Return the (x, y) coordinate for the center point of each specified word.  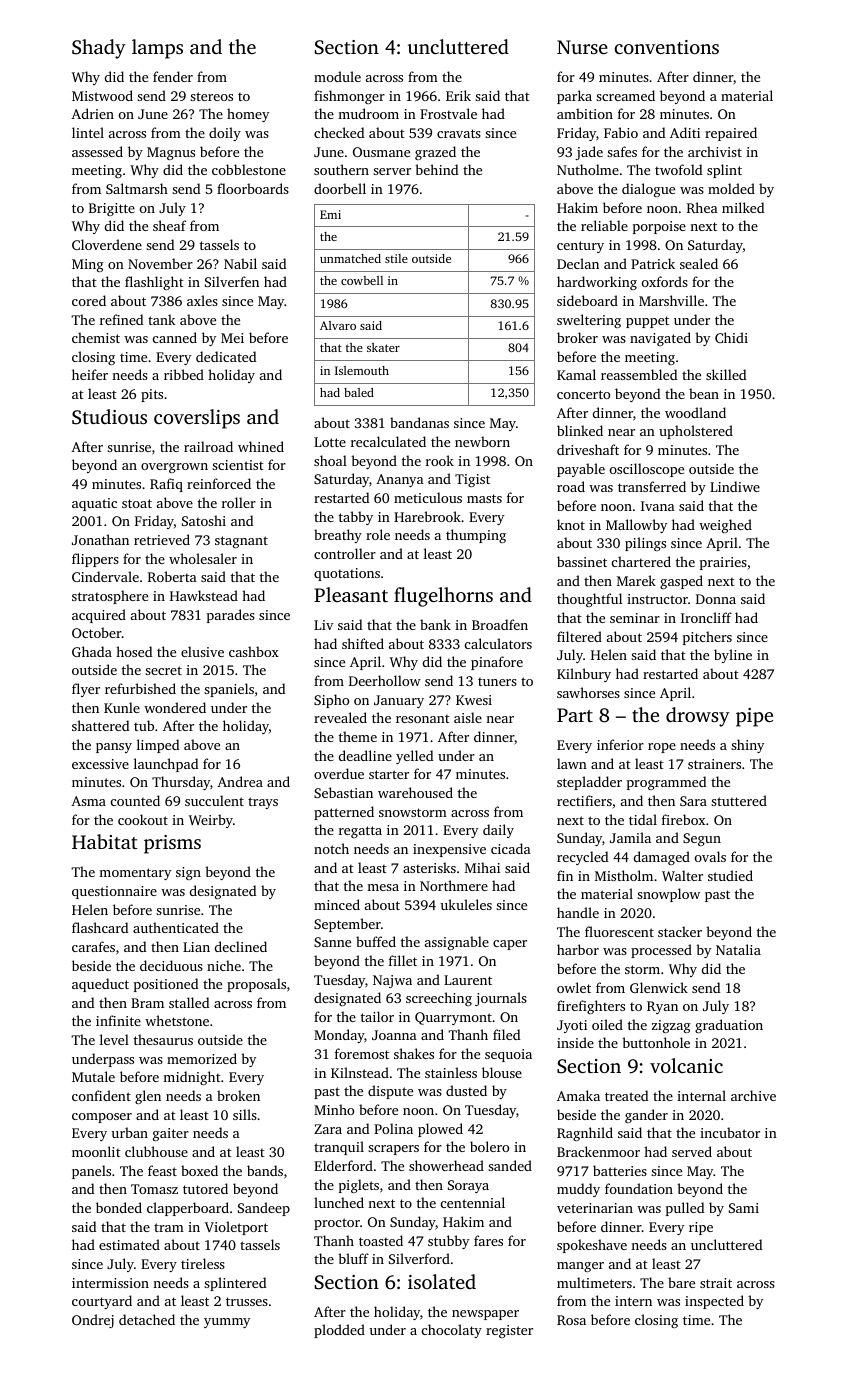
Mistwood (102, 95)
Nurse (582, 47)
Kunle (122, 707)
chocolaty (452, 1331)
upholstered (696, 432)
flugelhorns (443, 597)
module (337, 76)
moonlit (96, 1151)
